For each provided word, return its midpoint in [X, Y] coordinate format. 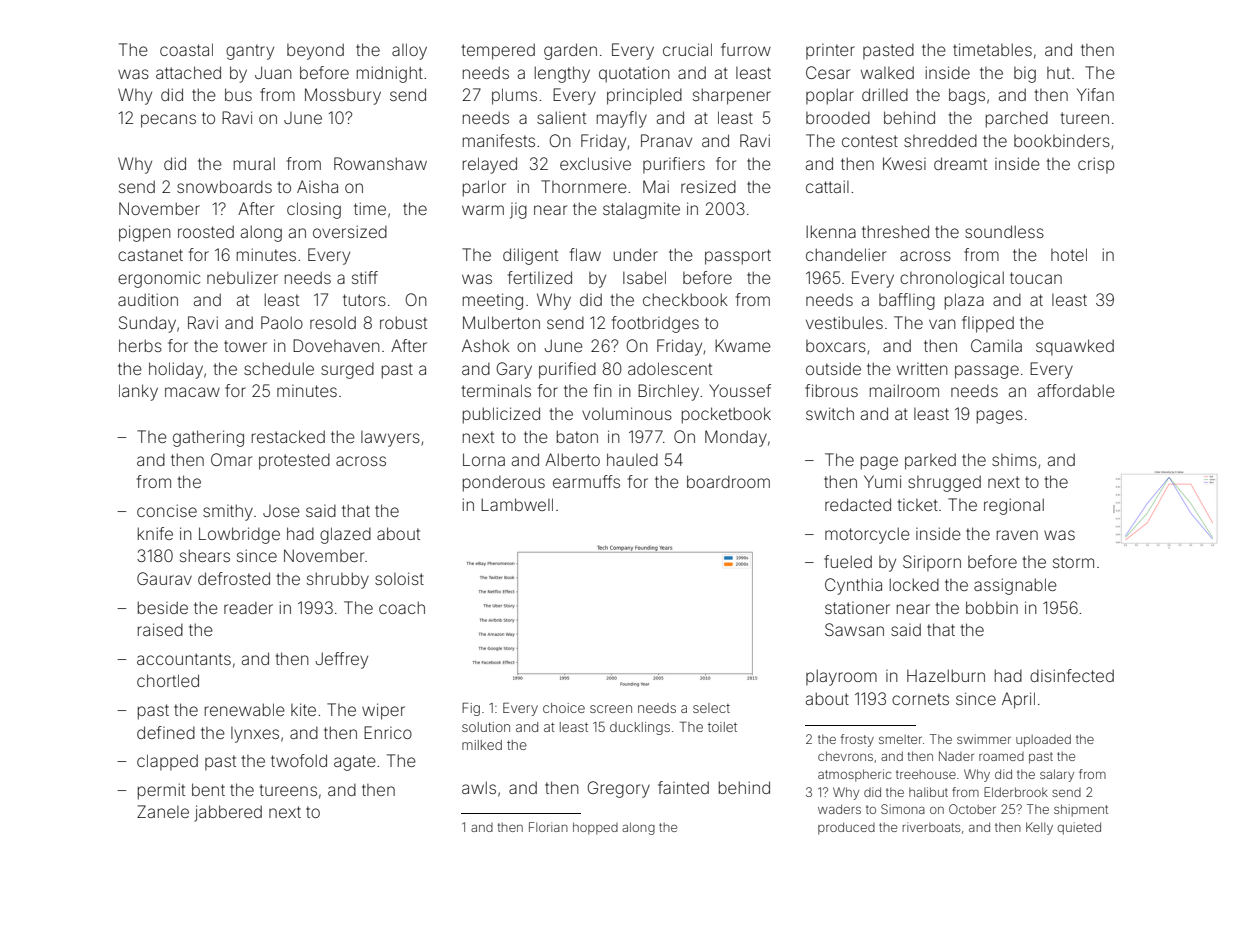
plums [514, 96]
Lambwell [517, 504]
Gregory [618, 789]
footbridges [655, 324]
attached [188, 72]
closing [314, 210]
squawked [1075, 347]
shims [1014, 460]
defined [166, 732]
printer [830, 51]
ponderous [504, 484]
